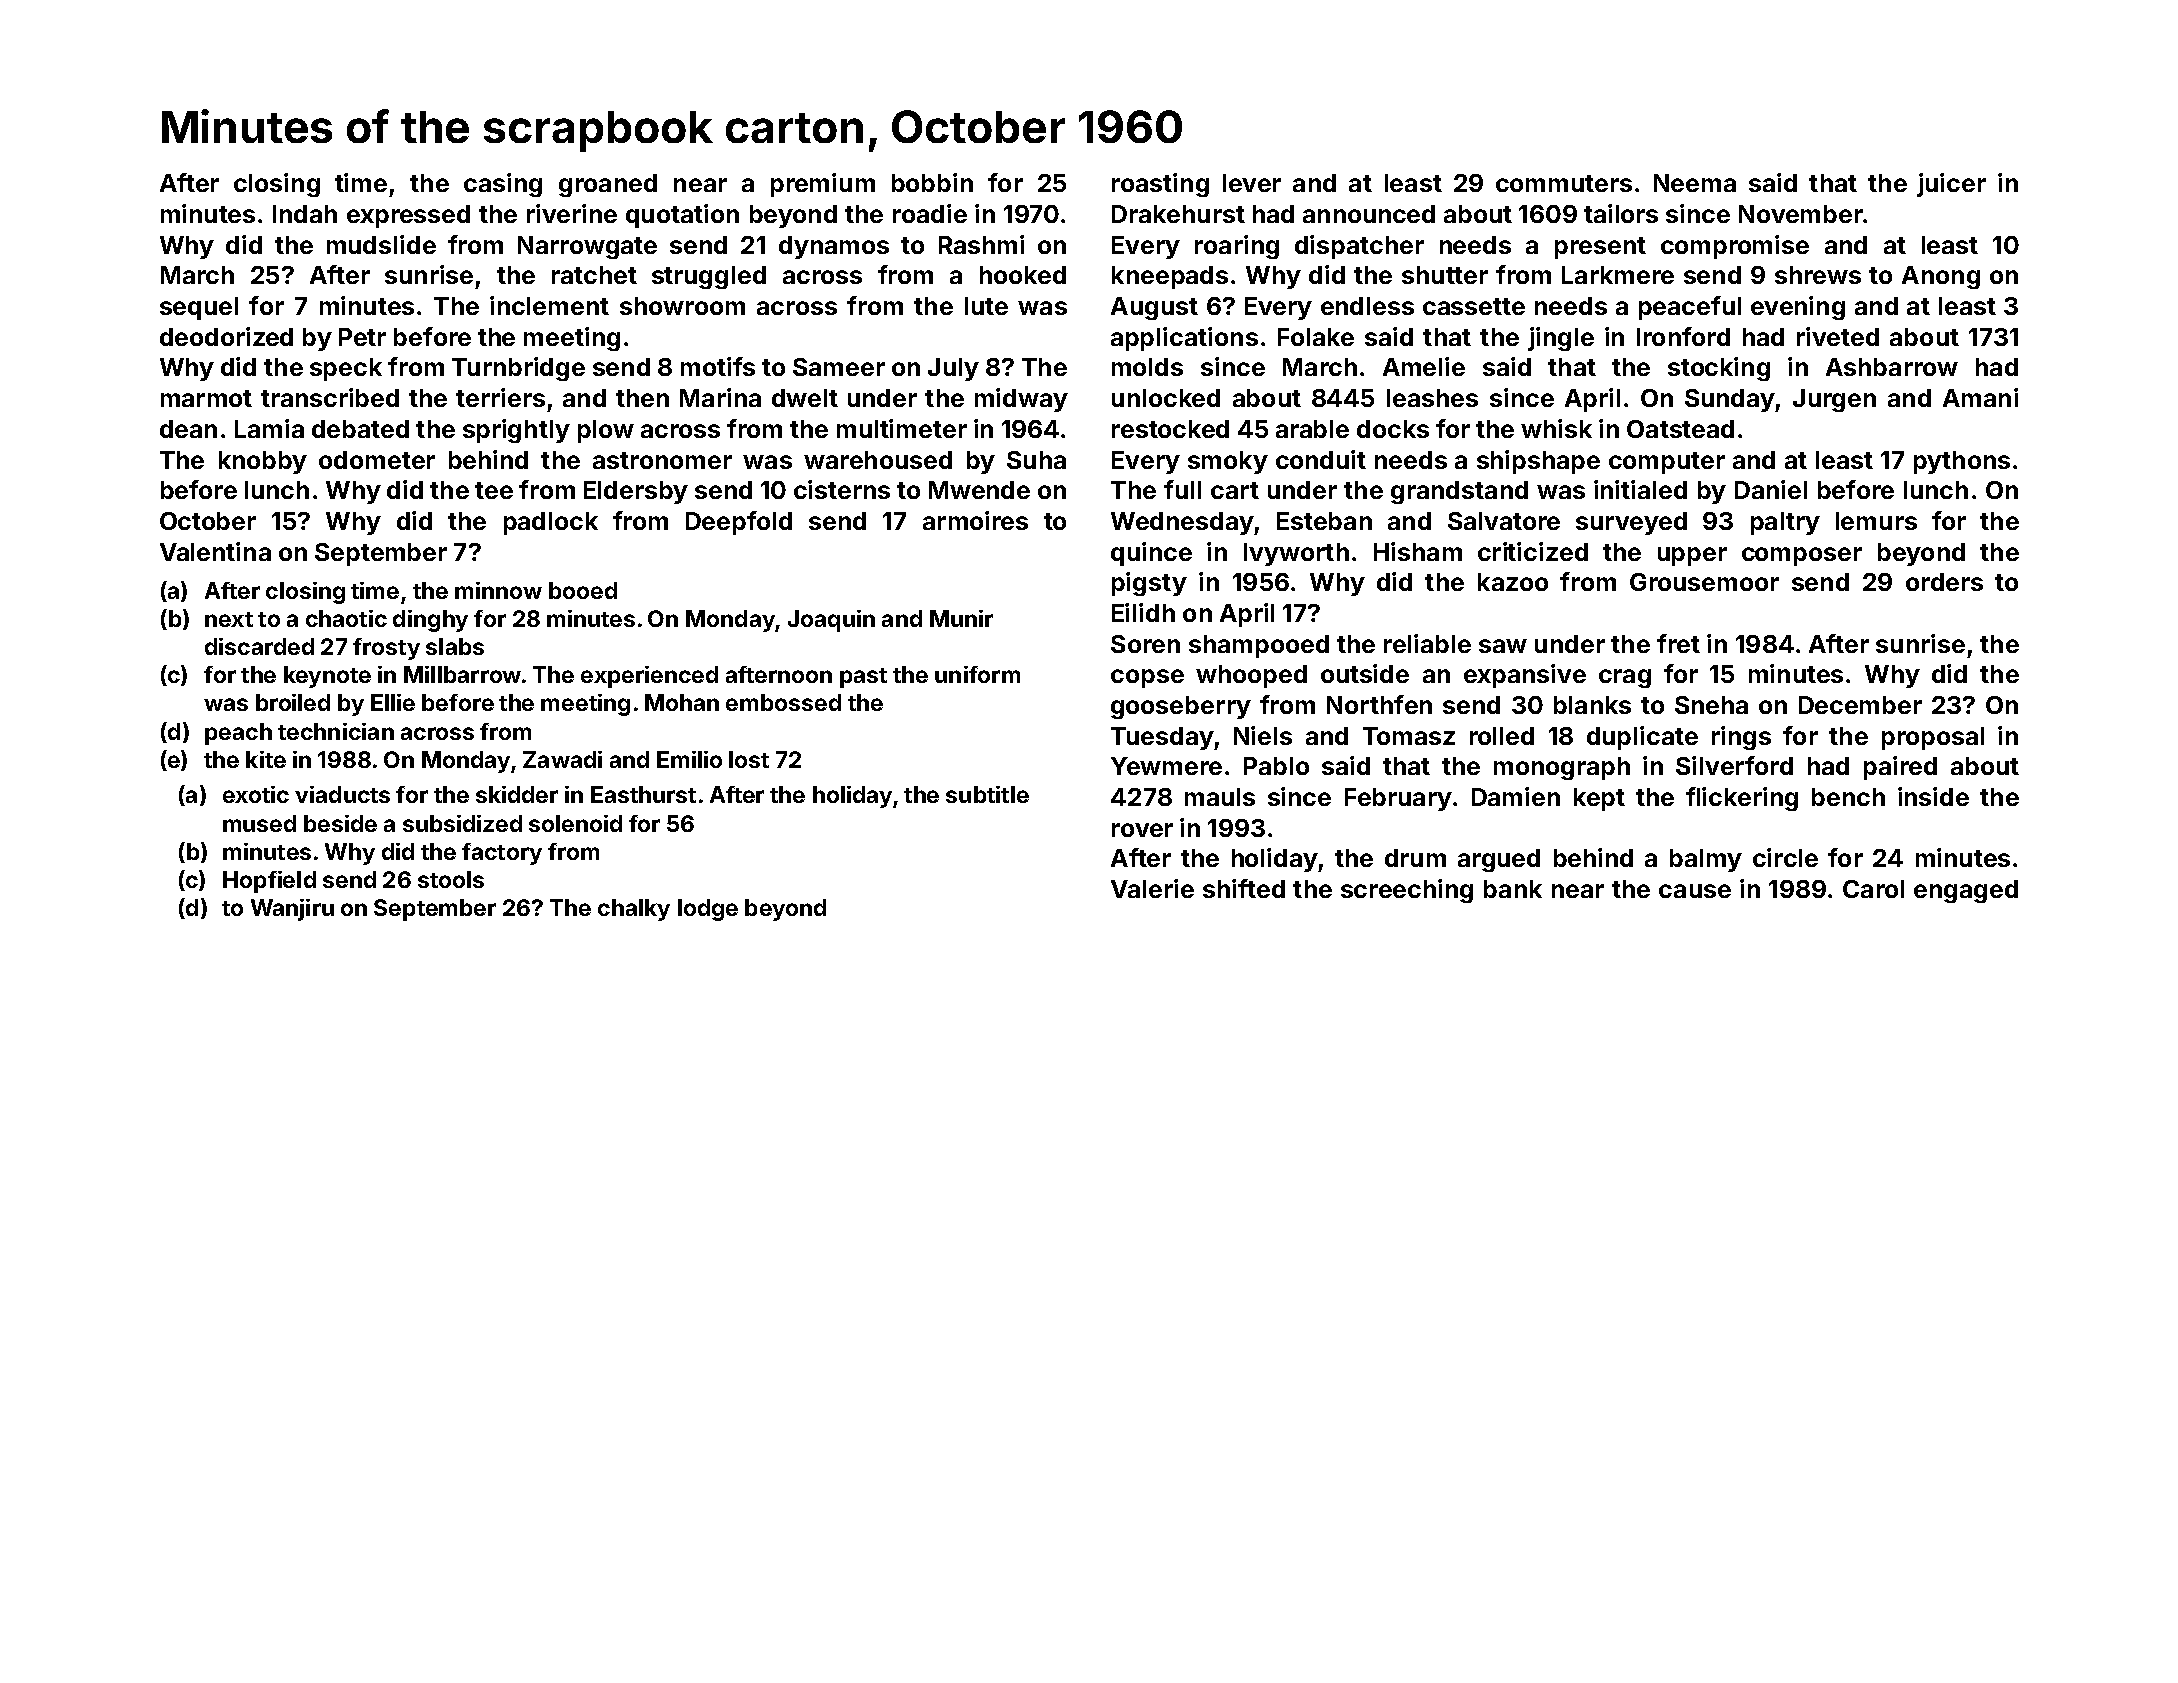  What do you see at coordinates (823, 185) in the image?
I see `premium` at bounding box center [823, 185].
